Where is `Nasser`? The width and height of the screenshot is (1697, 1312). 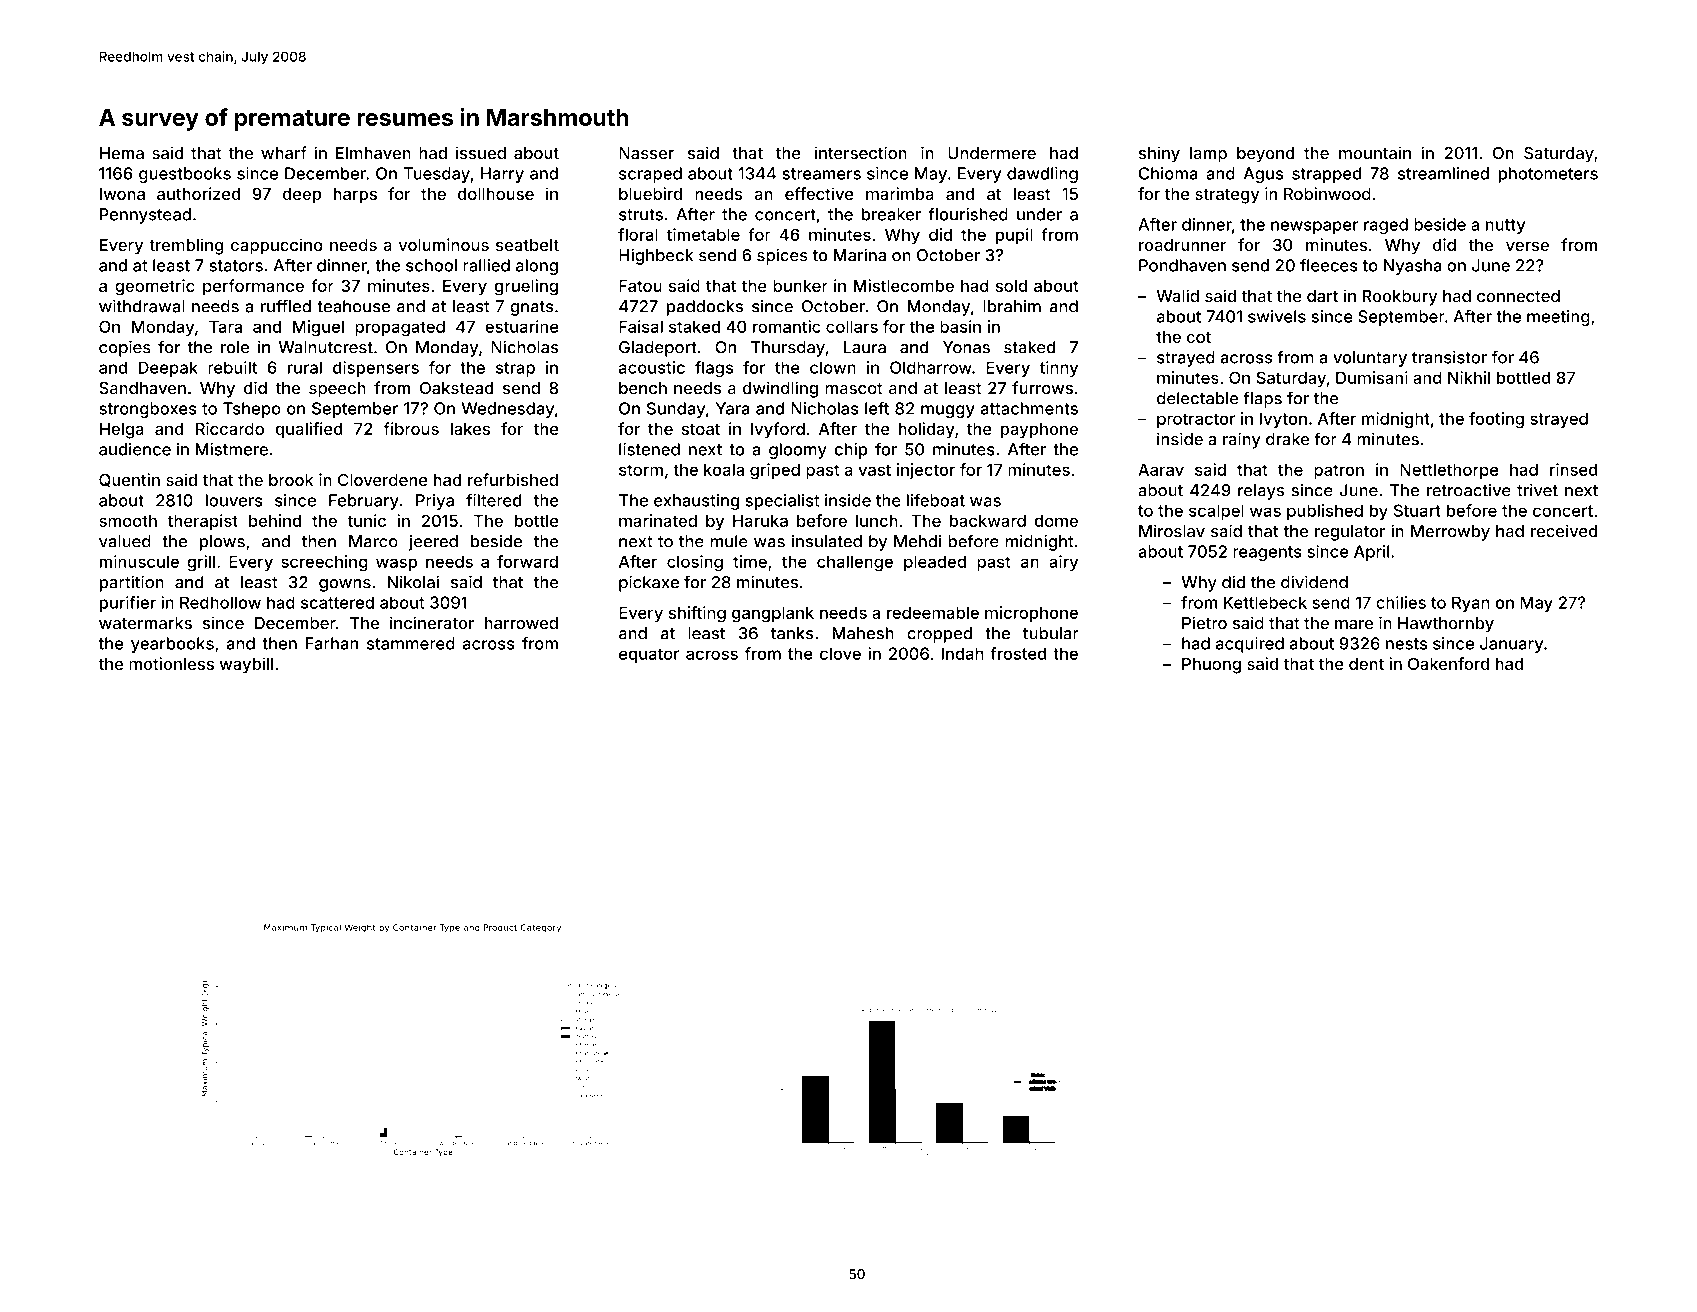 Nasser is located at coordinates (646, 153).
